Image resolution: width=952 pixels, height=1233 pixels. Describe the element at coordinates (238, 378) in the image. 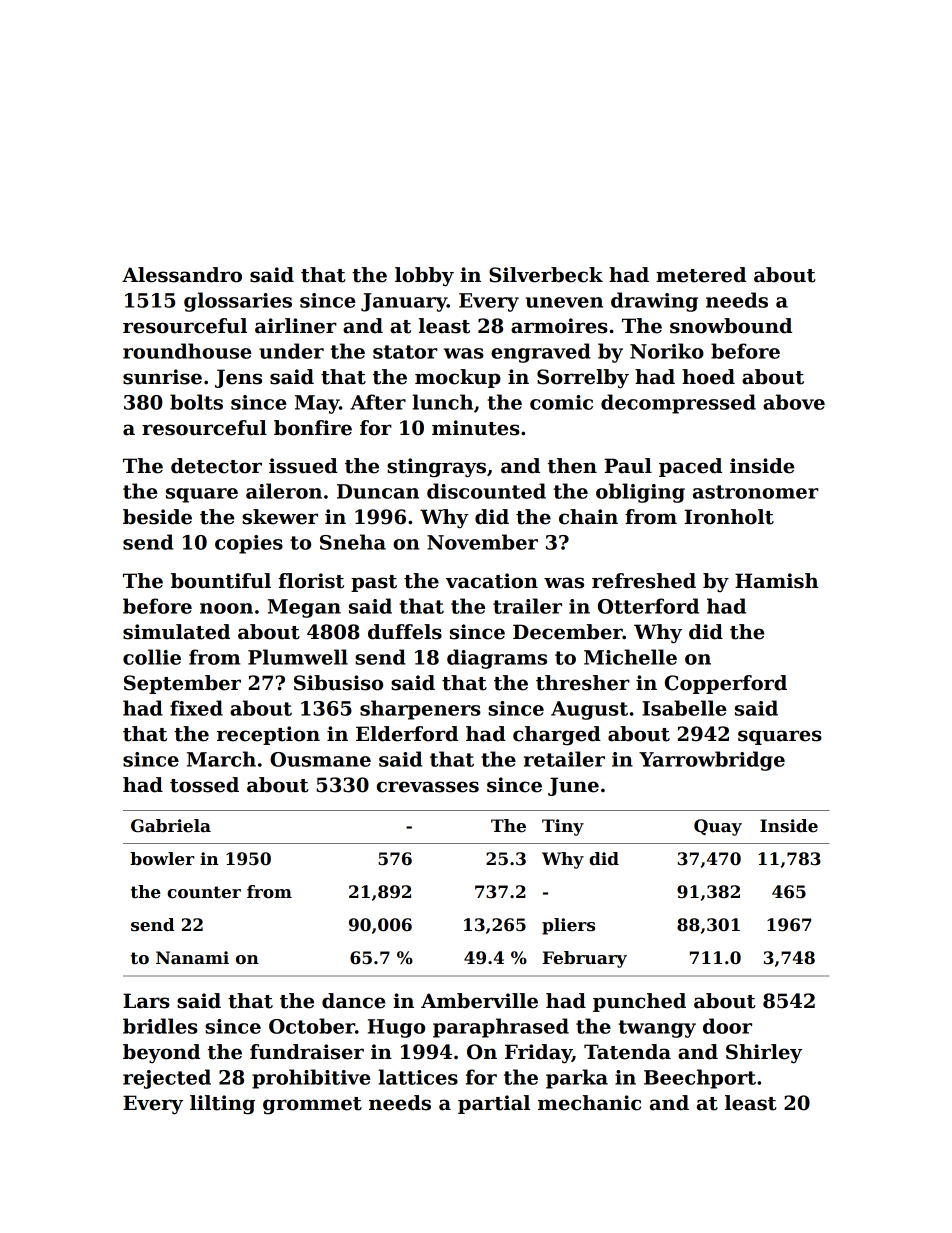

I see `Jens` at that location.
